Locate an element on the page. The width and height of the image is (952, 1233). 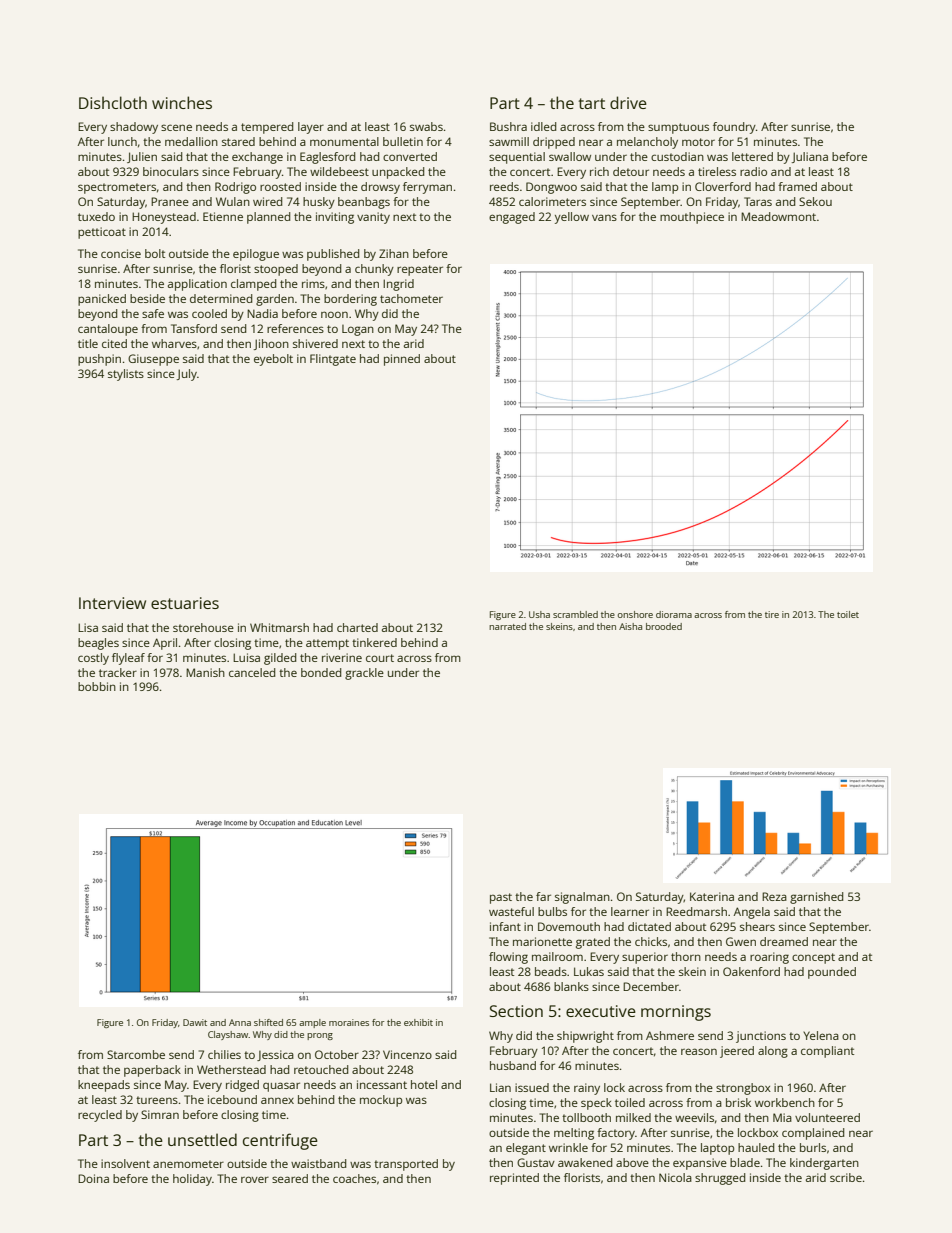
foundry is located at coordinates (734, 128).
